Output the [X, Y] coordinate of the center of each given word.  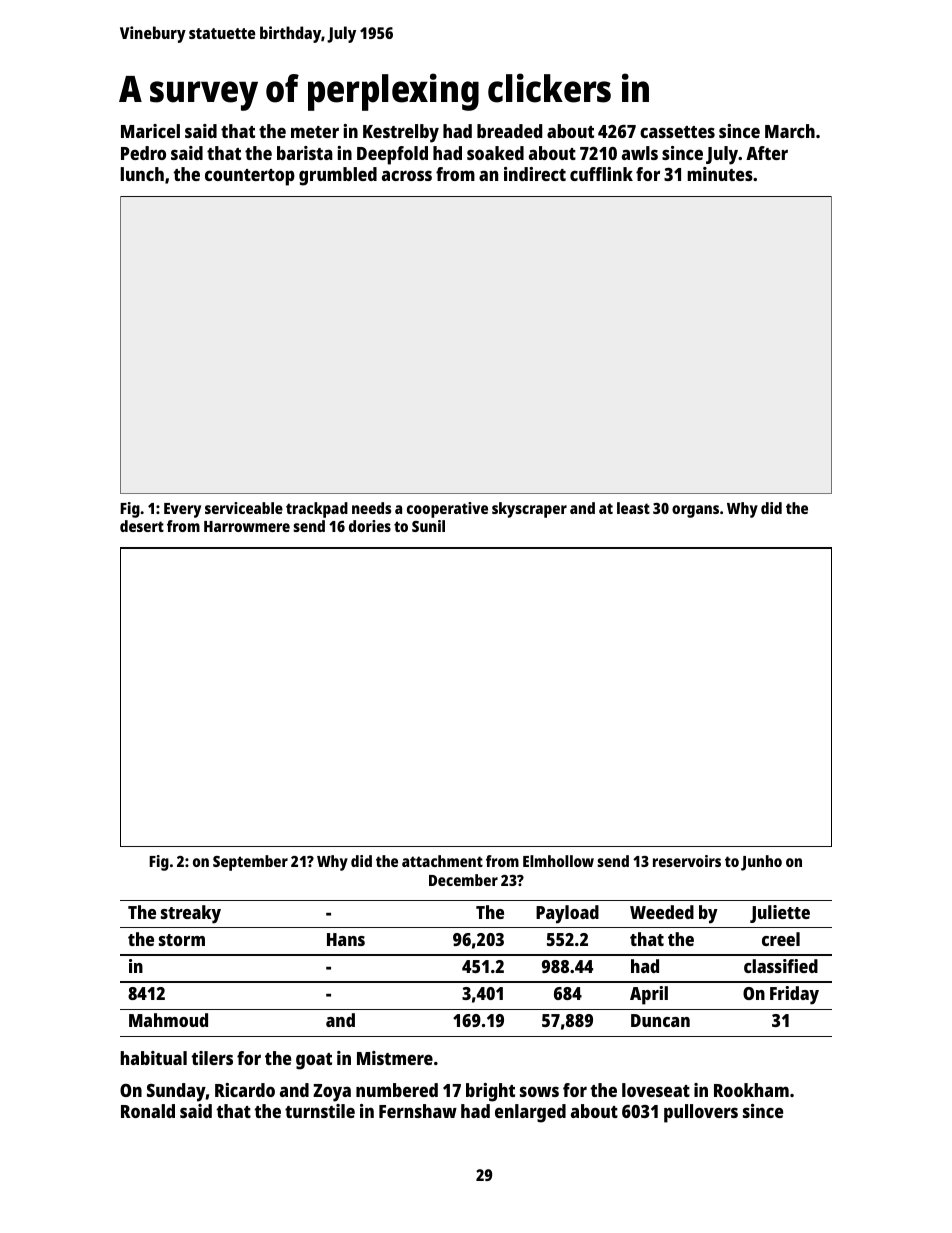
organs [695, 511]
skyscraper [529, 510]
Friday [794, 995]
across [407, 175]
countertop [250, 177]
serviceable [244, 508]
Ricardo [245, 1090]
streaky [191, 914]
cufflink [601, 174]
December [463, 880]
